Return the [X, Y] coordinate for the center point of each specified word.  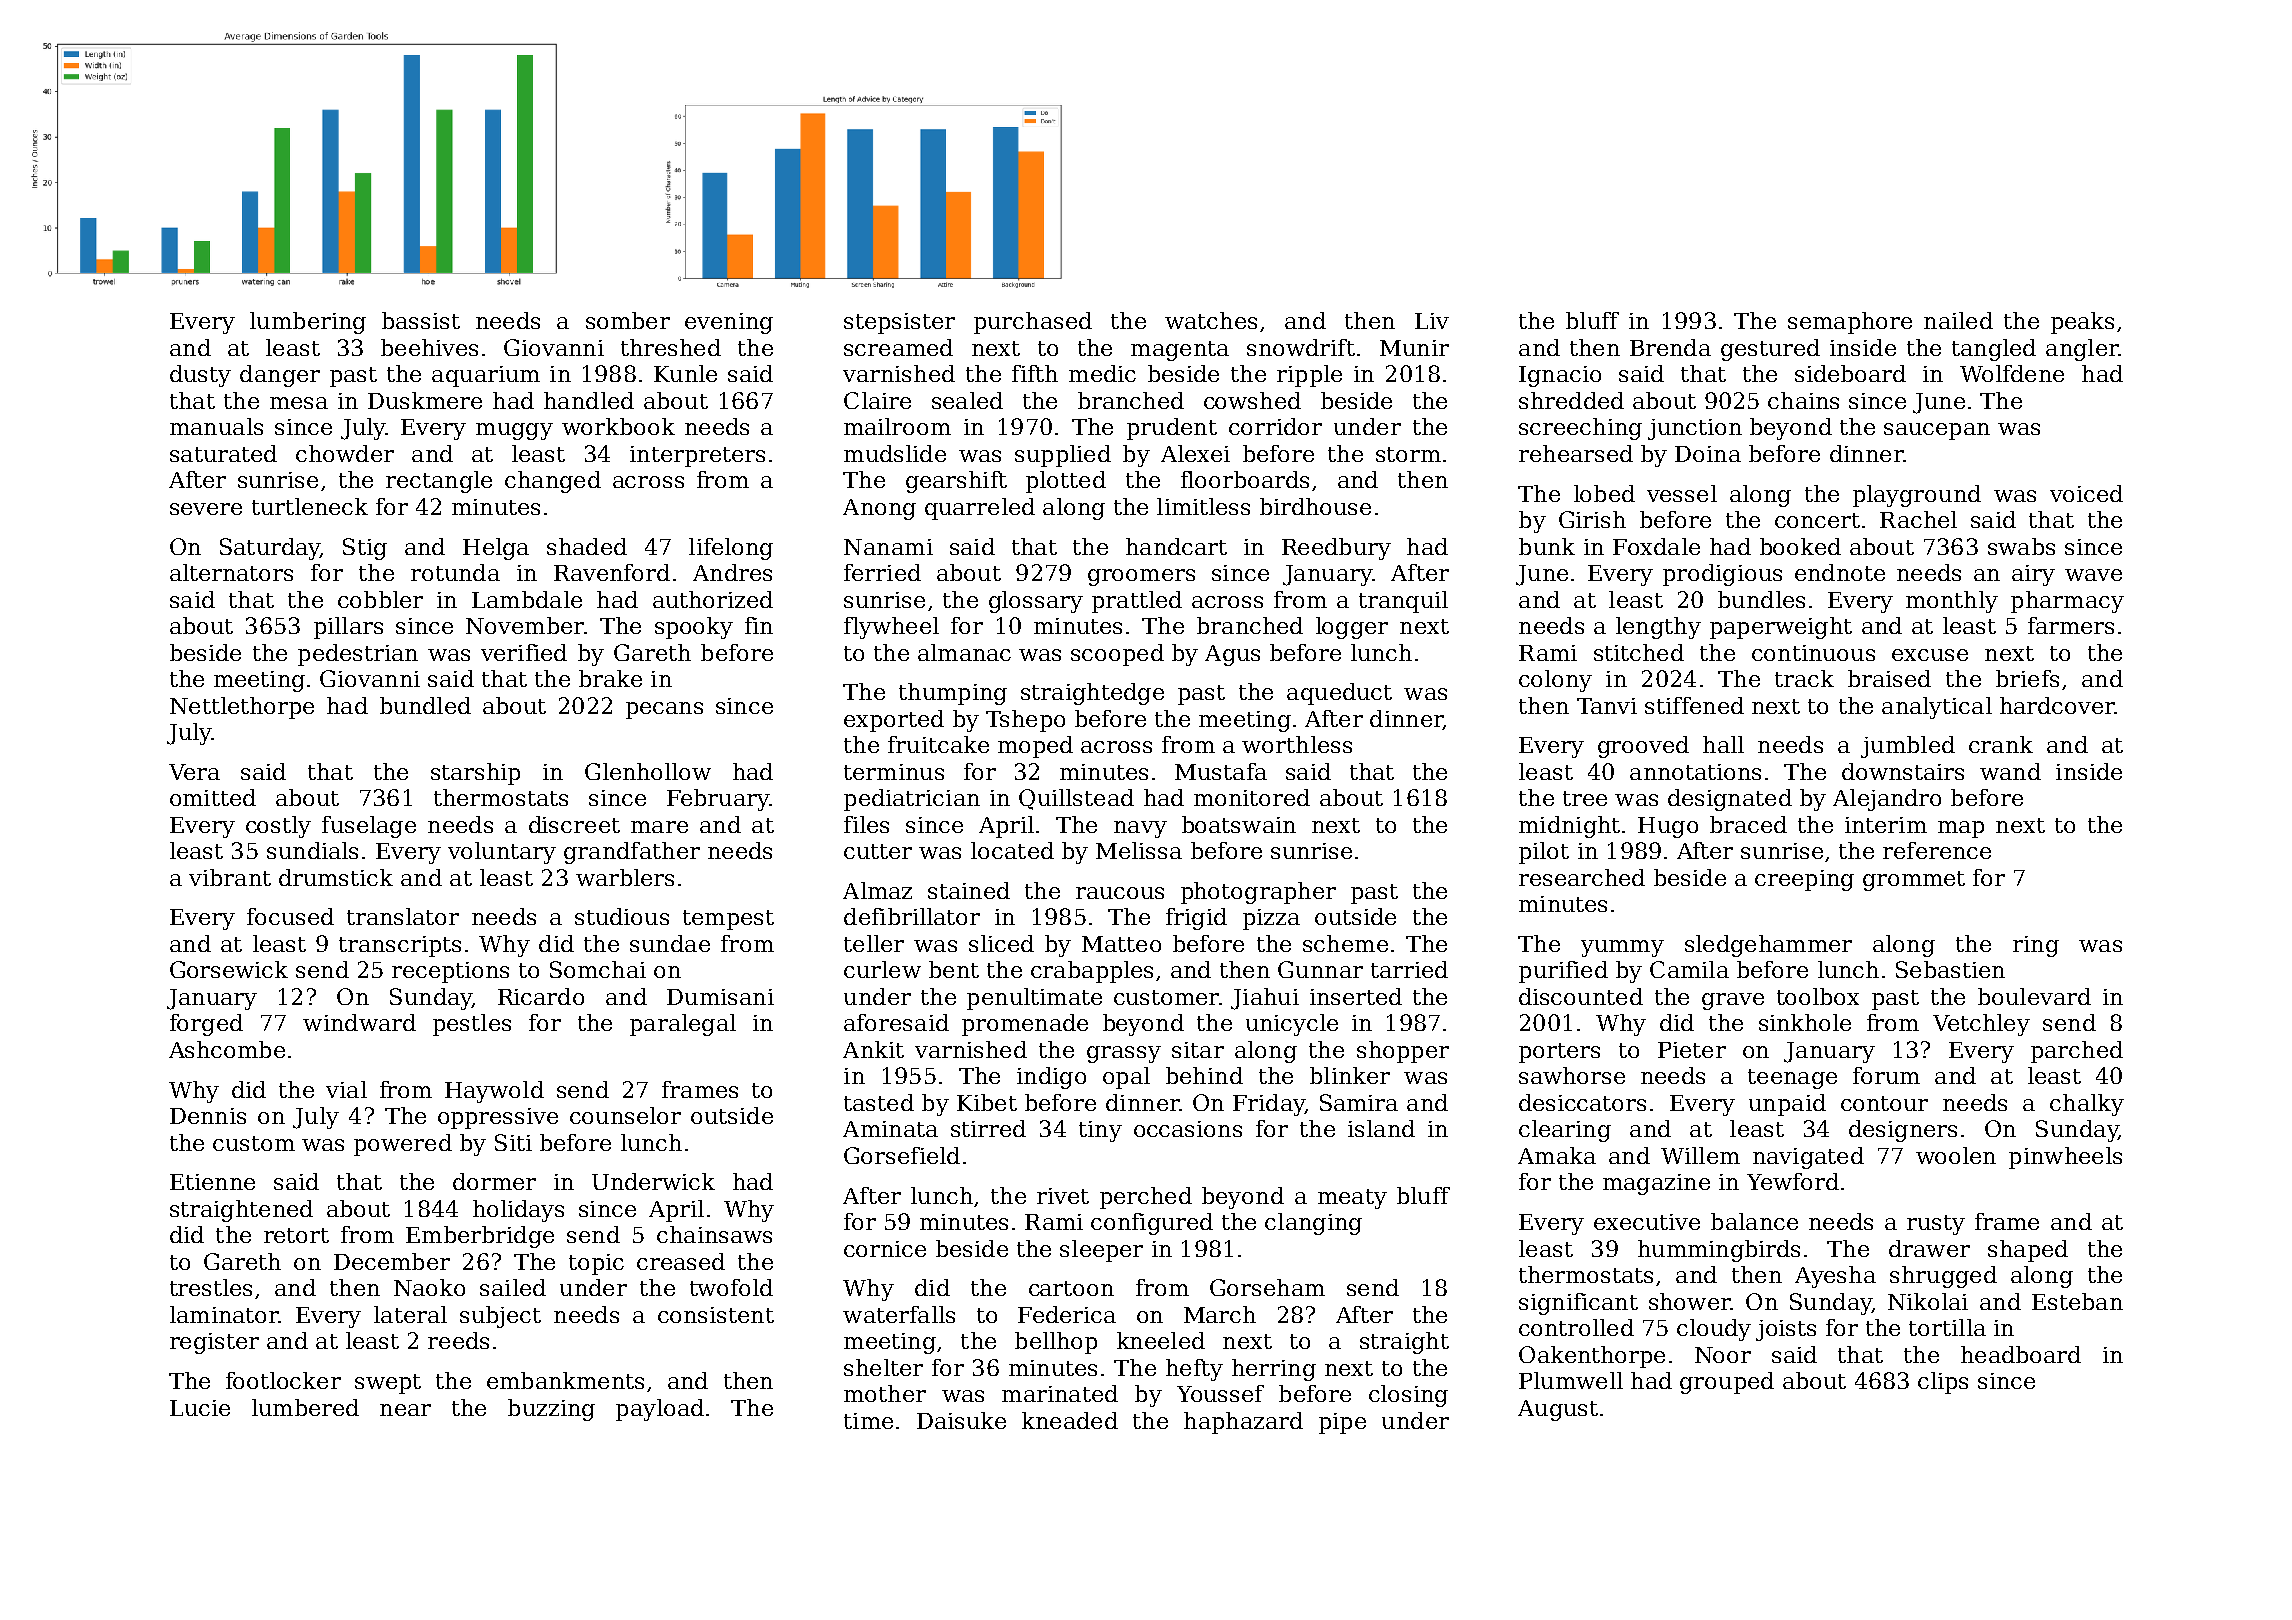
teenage [1792, 1079]
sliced [1001, 943]
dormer [494, 1181]
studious [622, 916]
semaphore [1850, 323]
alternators [231, 572]
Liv [1432, 321]
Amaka [1557, 1155]
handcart [1176, 546]
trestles [211, 1287]
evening [729, 323]
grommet [1914, 881]
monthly [1952, 602]
